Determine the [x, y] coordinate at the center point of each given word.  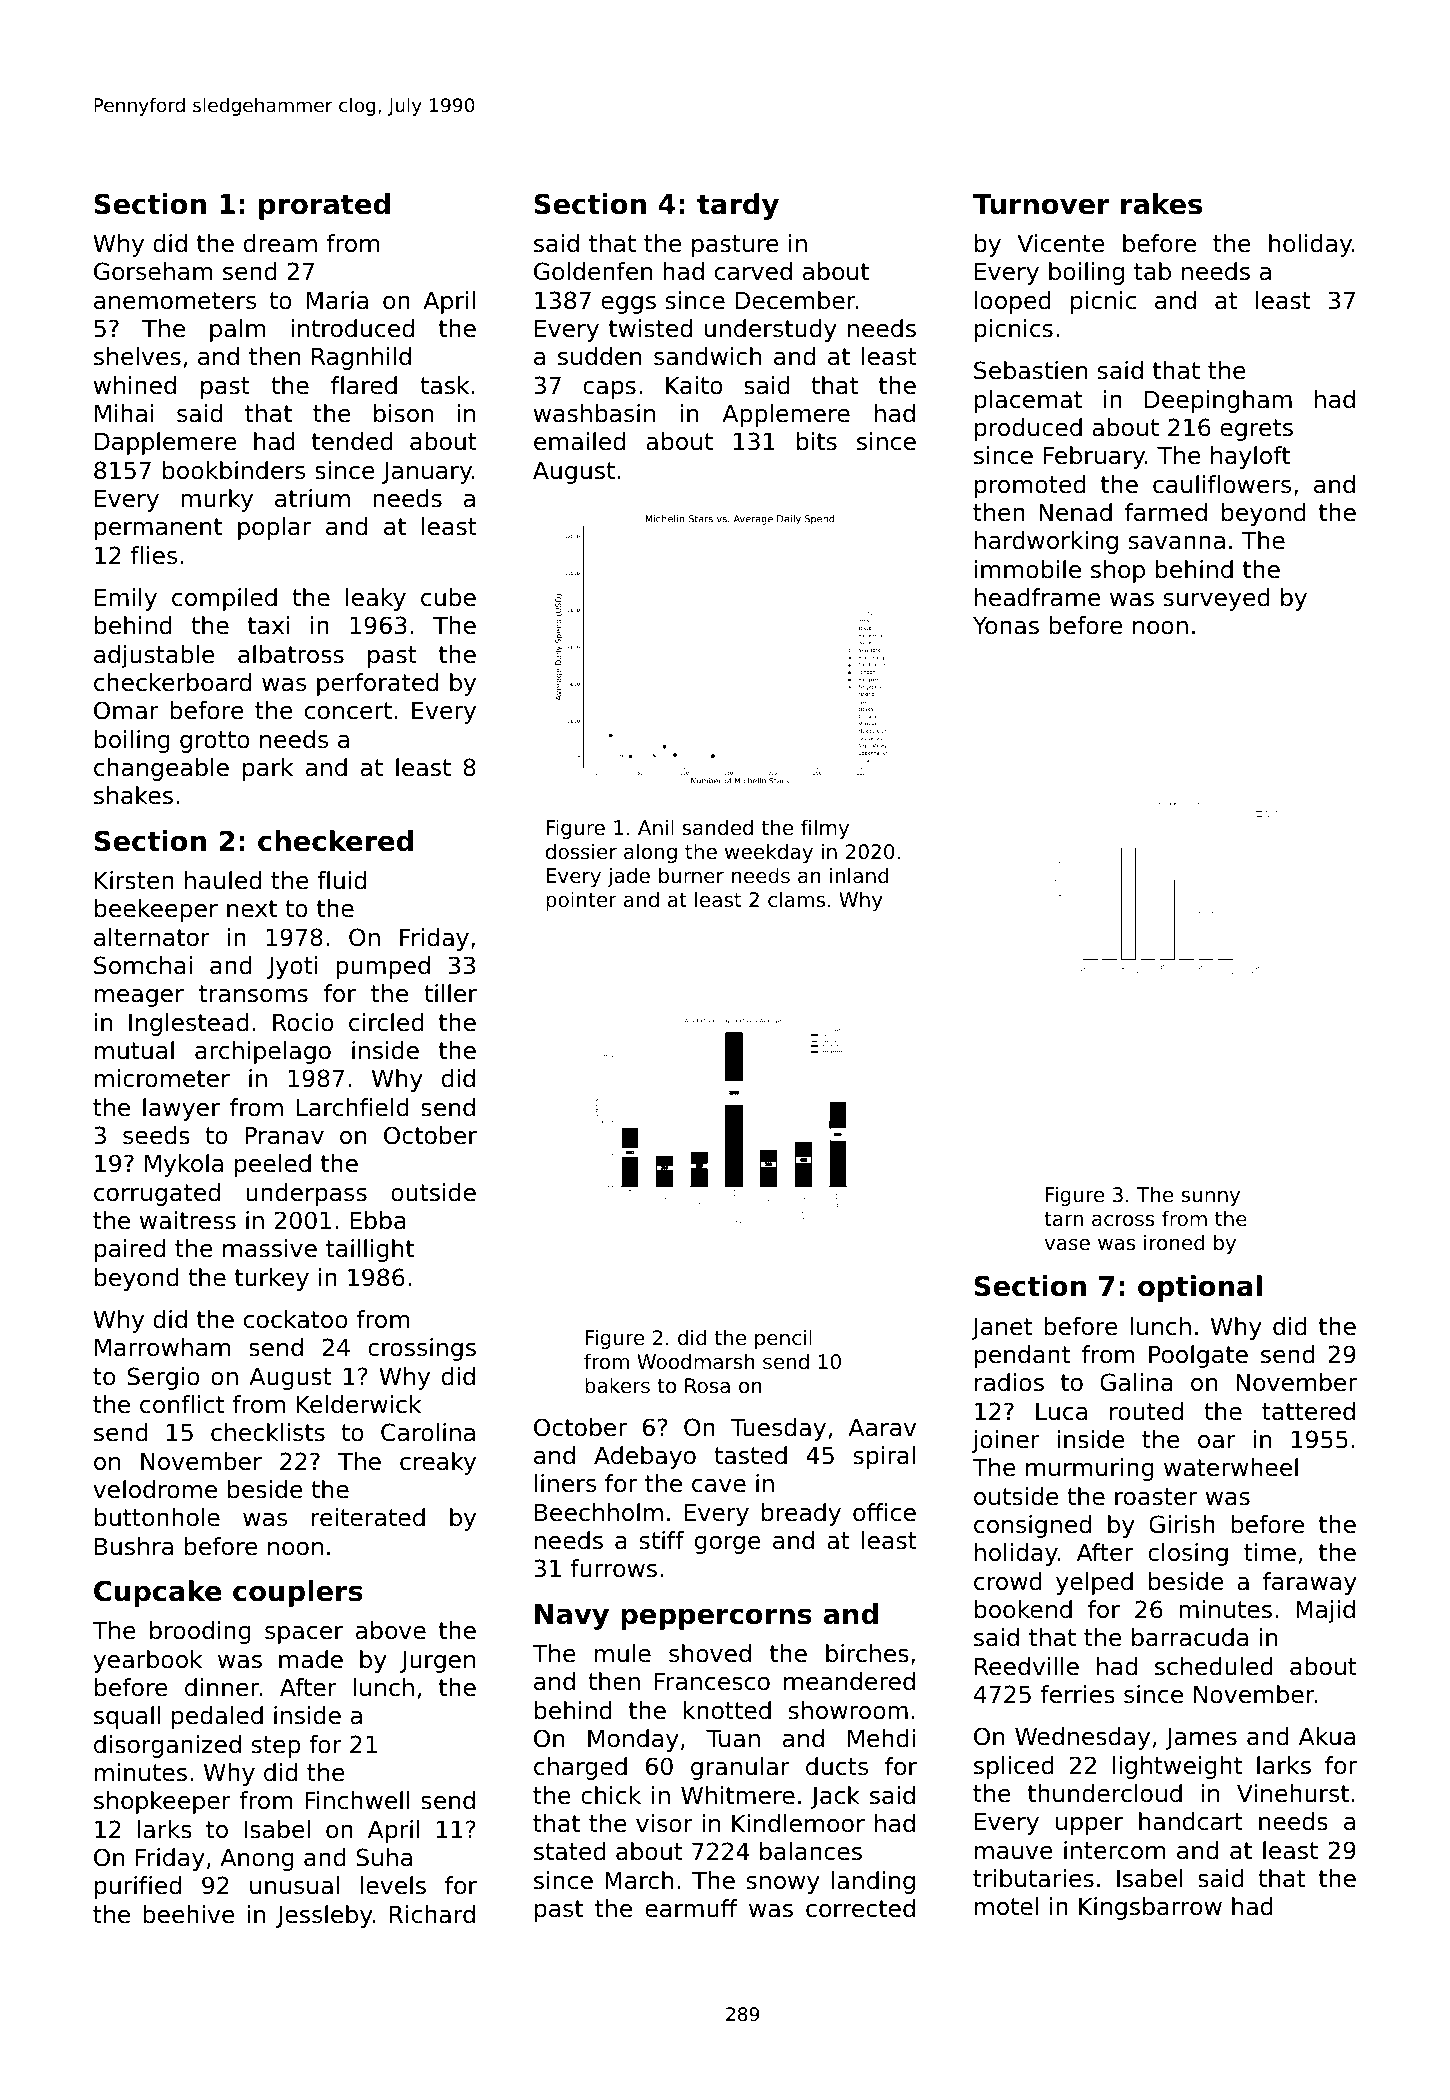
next [252, 909]
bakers [617, 1385]
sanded [717, 828]
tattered [1308, 1411]
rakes [1161, 204]
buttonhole [157, 1517]
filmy [825, 829]
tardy [738, 206]
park [268, 769]
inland [859, 875]
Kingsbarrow [1150, 1908]
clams [796, 900]
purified [138, 1887]
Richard [432, 1914]
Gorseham [153, 271]
